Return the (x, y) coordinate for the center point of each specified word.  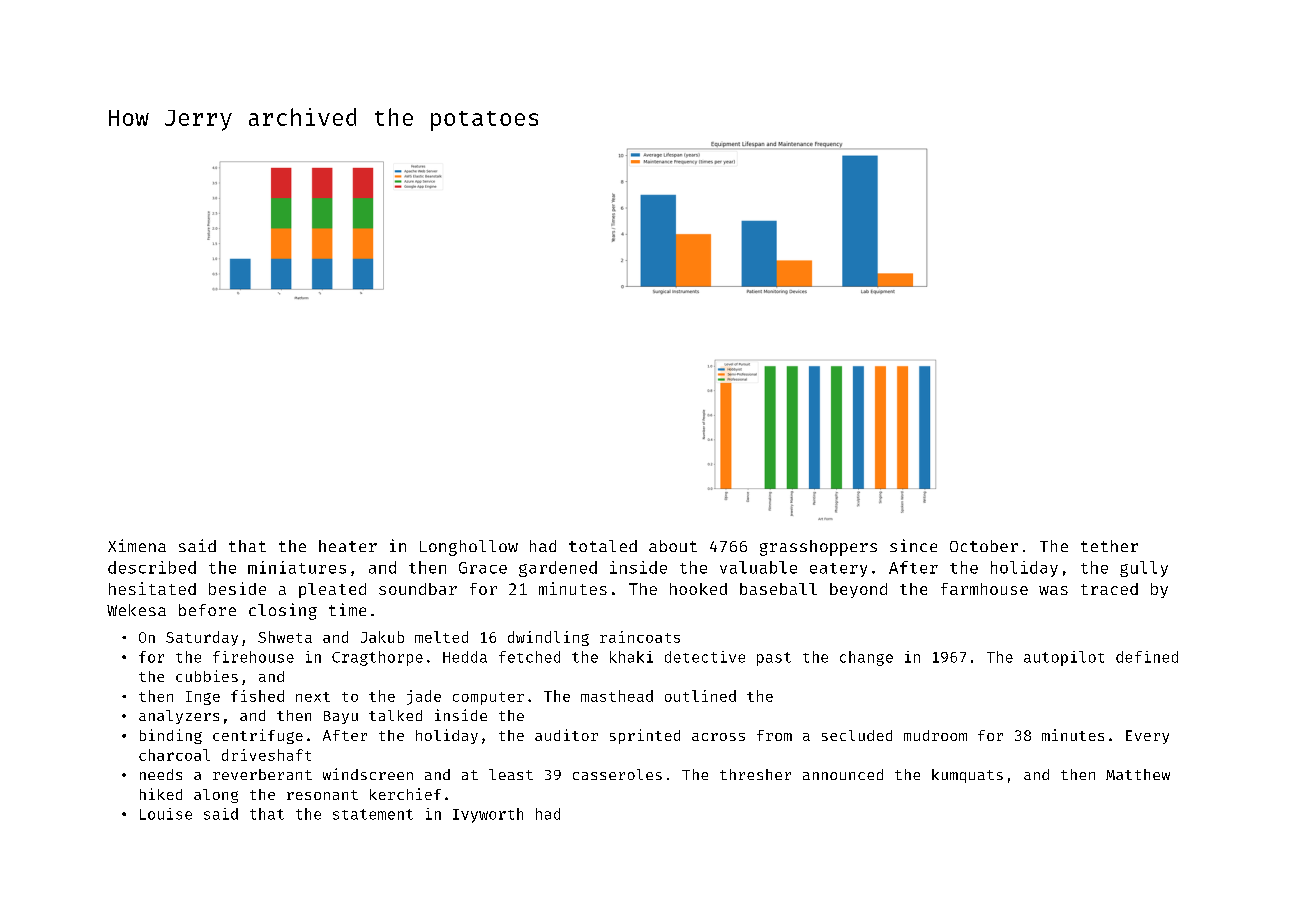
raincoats (640, 637)
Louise (166, 814)
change (866, 658)
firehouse (253, 657)
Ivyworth (488, 815)
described (152, 567)
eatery (838, 570)
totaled (603, 546)
